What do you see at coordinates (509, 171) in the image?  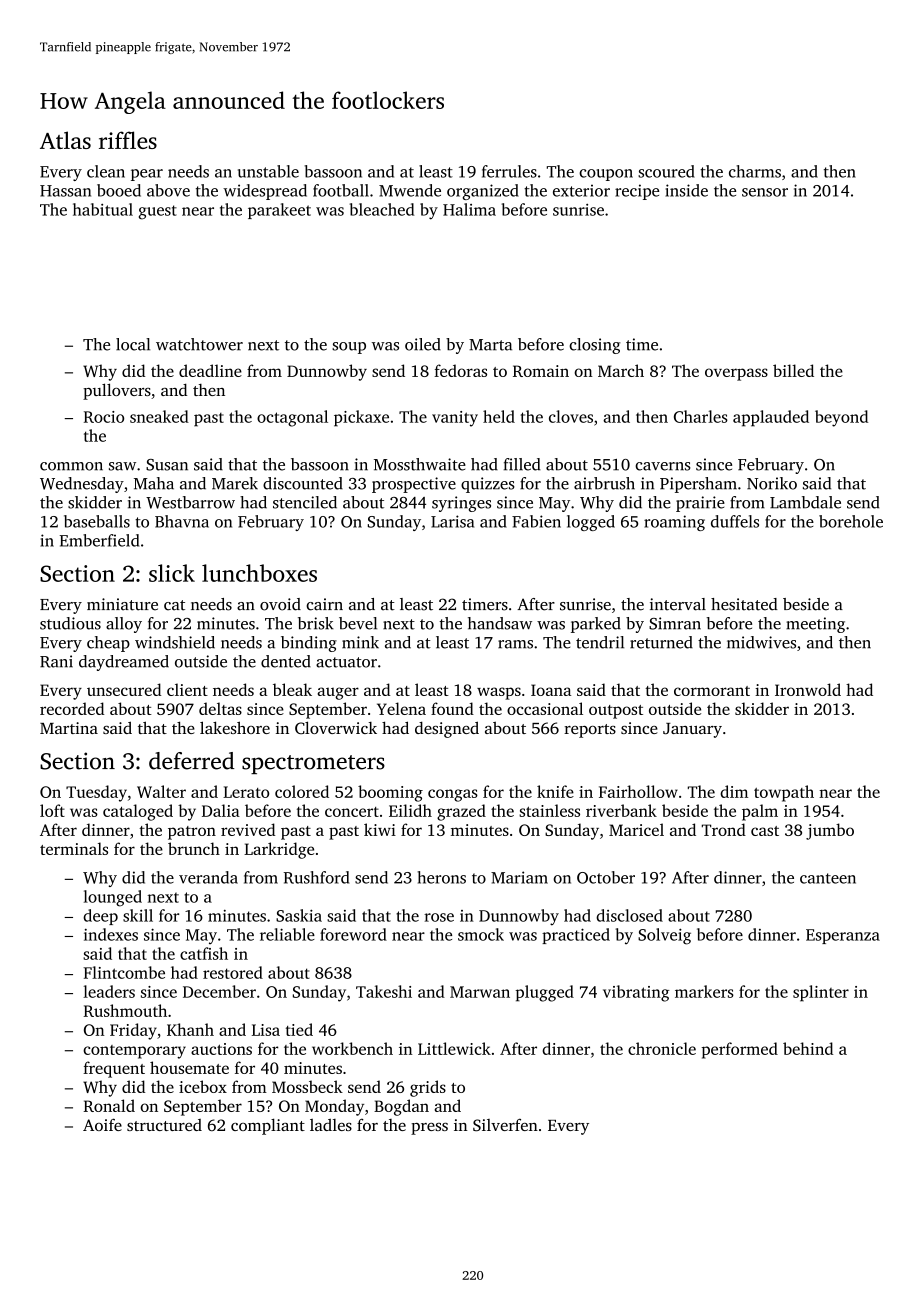 I see `ferrules` at bounding box center [509, 171].
